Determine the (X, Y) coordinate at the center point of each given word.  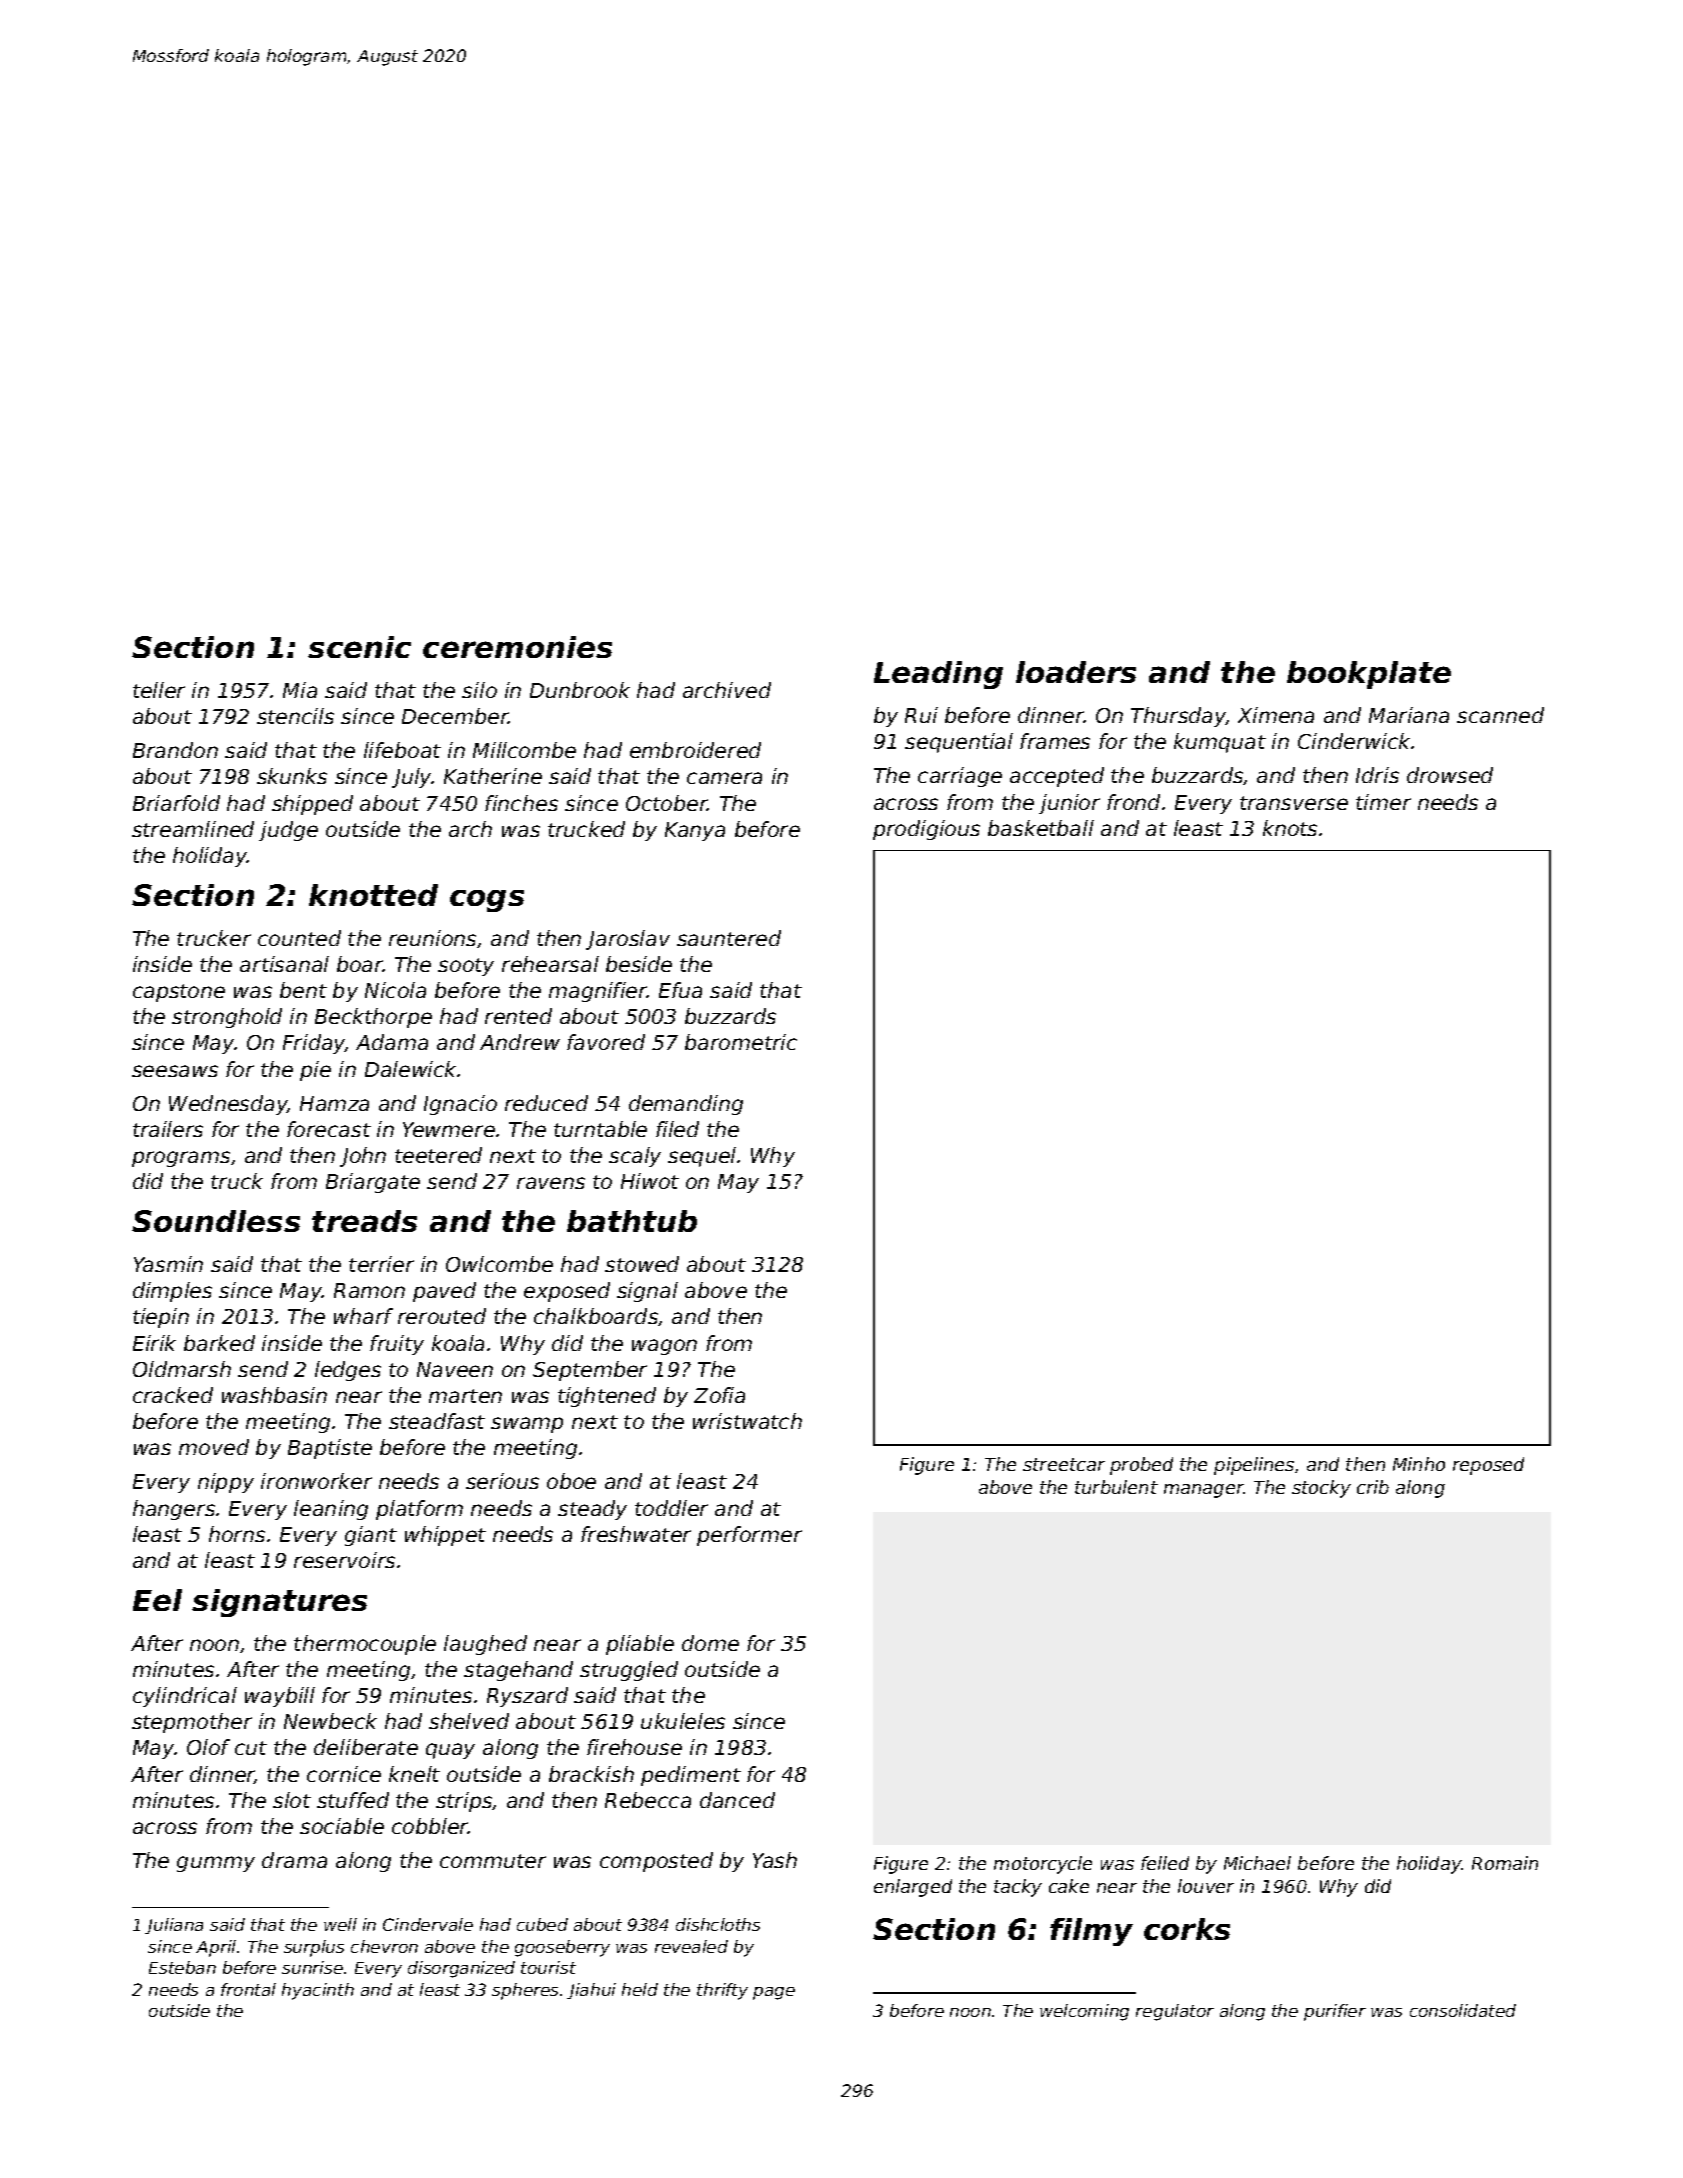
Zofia (719, 1395)
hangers (174, 1510)
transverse (1294, 803)
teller (159, 690)
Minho (1419, 1464)
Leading (938, 675)
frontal (248, 1989)
